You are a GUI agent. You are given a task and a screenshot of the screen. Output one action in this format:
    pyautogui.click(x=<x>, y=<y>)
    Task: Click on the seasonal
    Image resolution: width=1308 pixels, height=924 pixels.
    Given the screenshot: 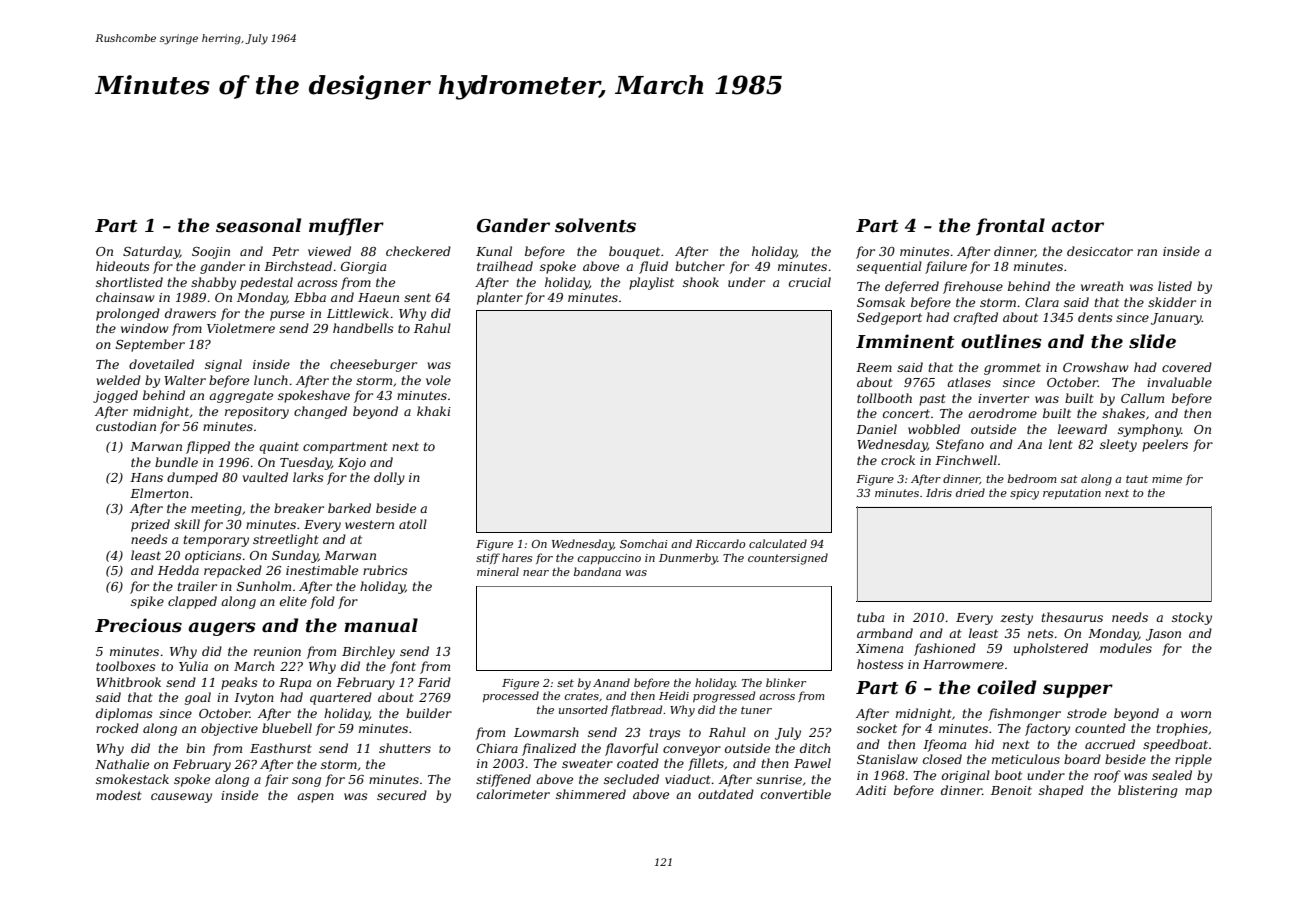 What is the action you would take?
    pyautogui.click(x=258, y=225)
